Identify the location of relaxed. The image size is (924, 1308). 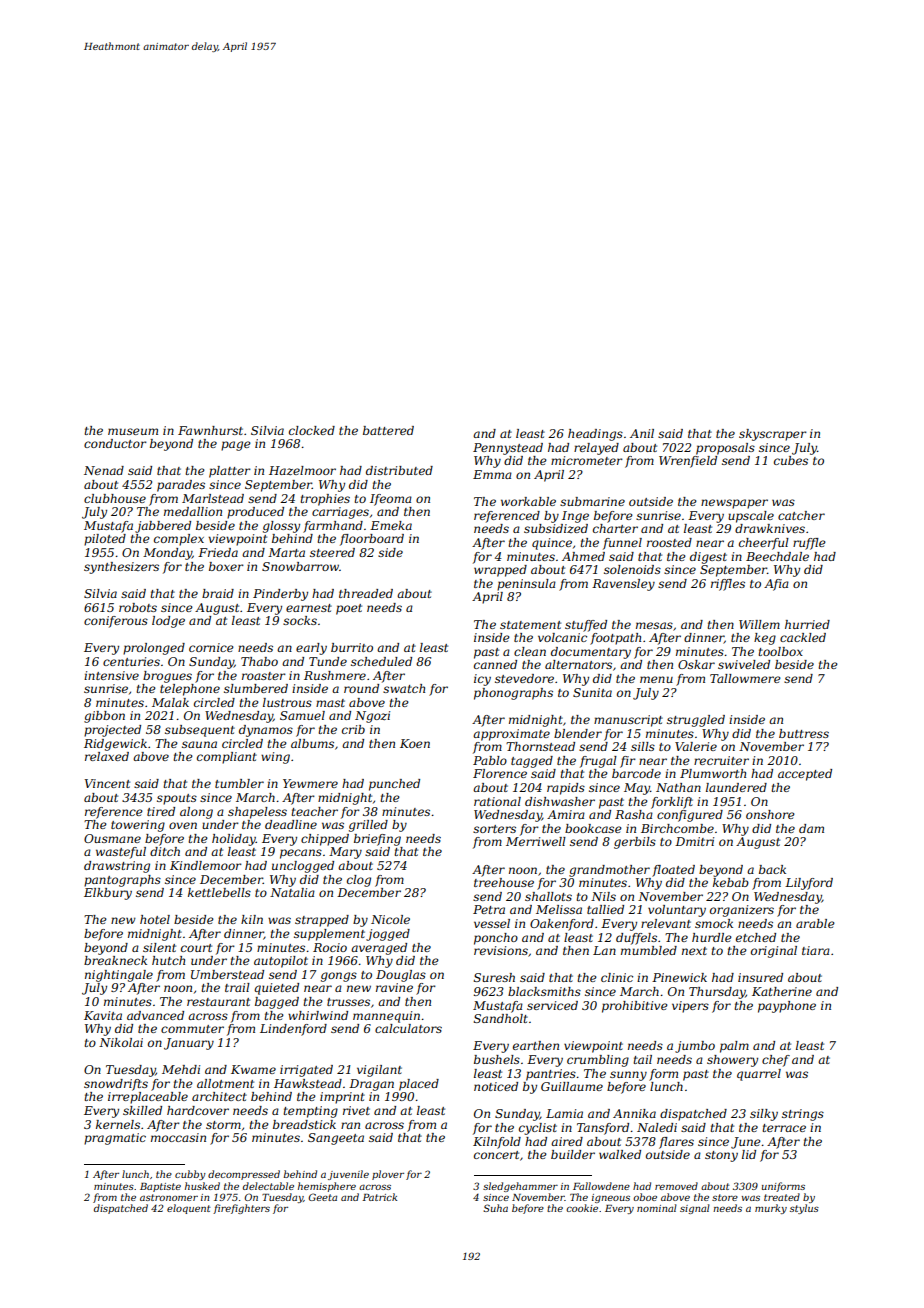
(107, 756).
